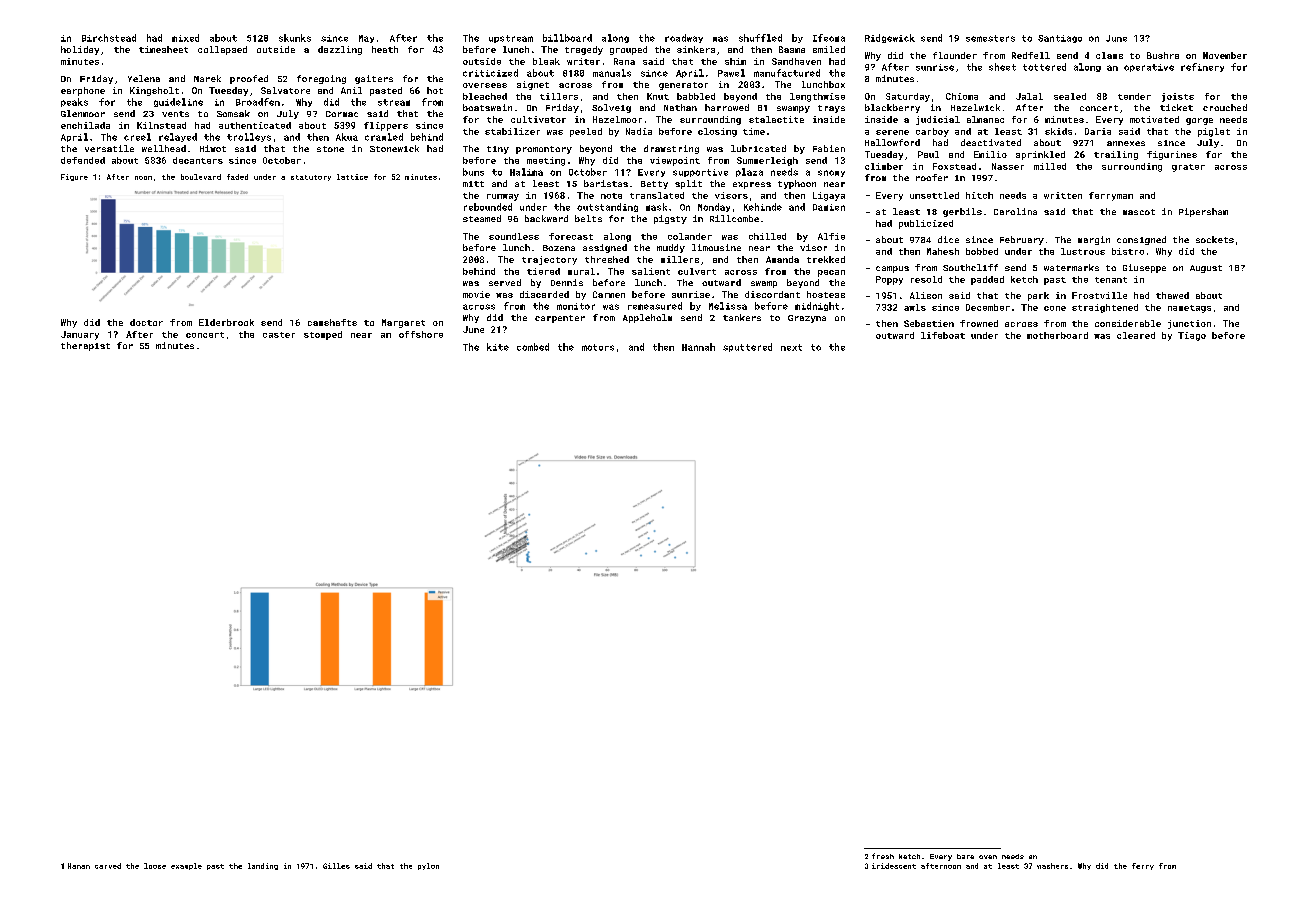 This screenshot has height=924, width=1308. I want to click on landing, so click(263, 866).
